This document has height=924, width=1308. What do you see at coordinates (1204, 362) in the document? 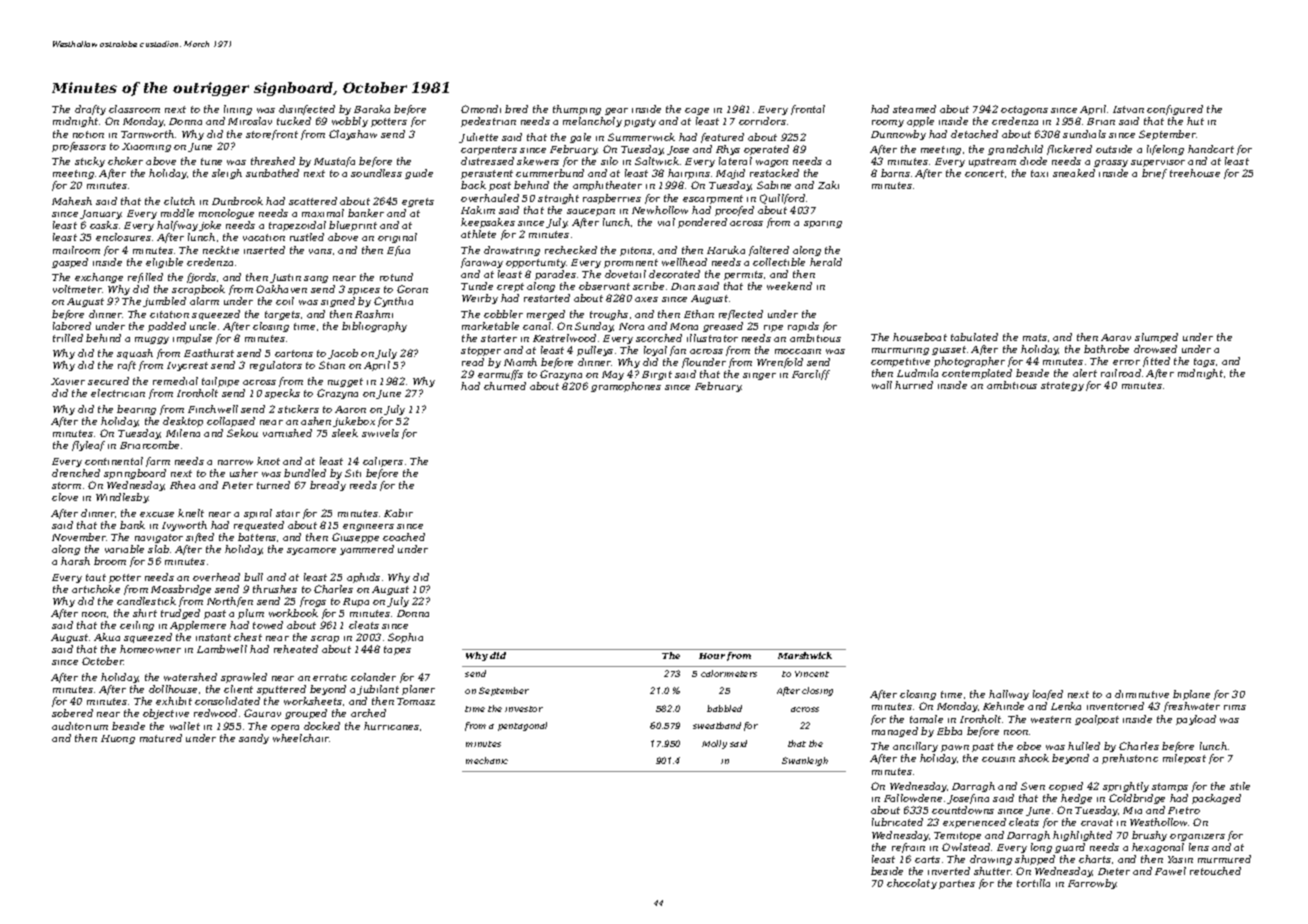
I see `tags` at bounding box center [1204, 362].
